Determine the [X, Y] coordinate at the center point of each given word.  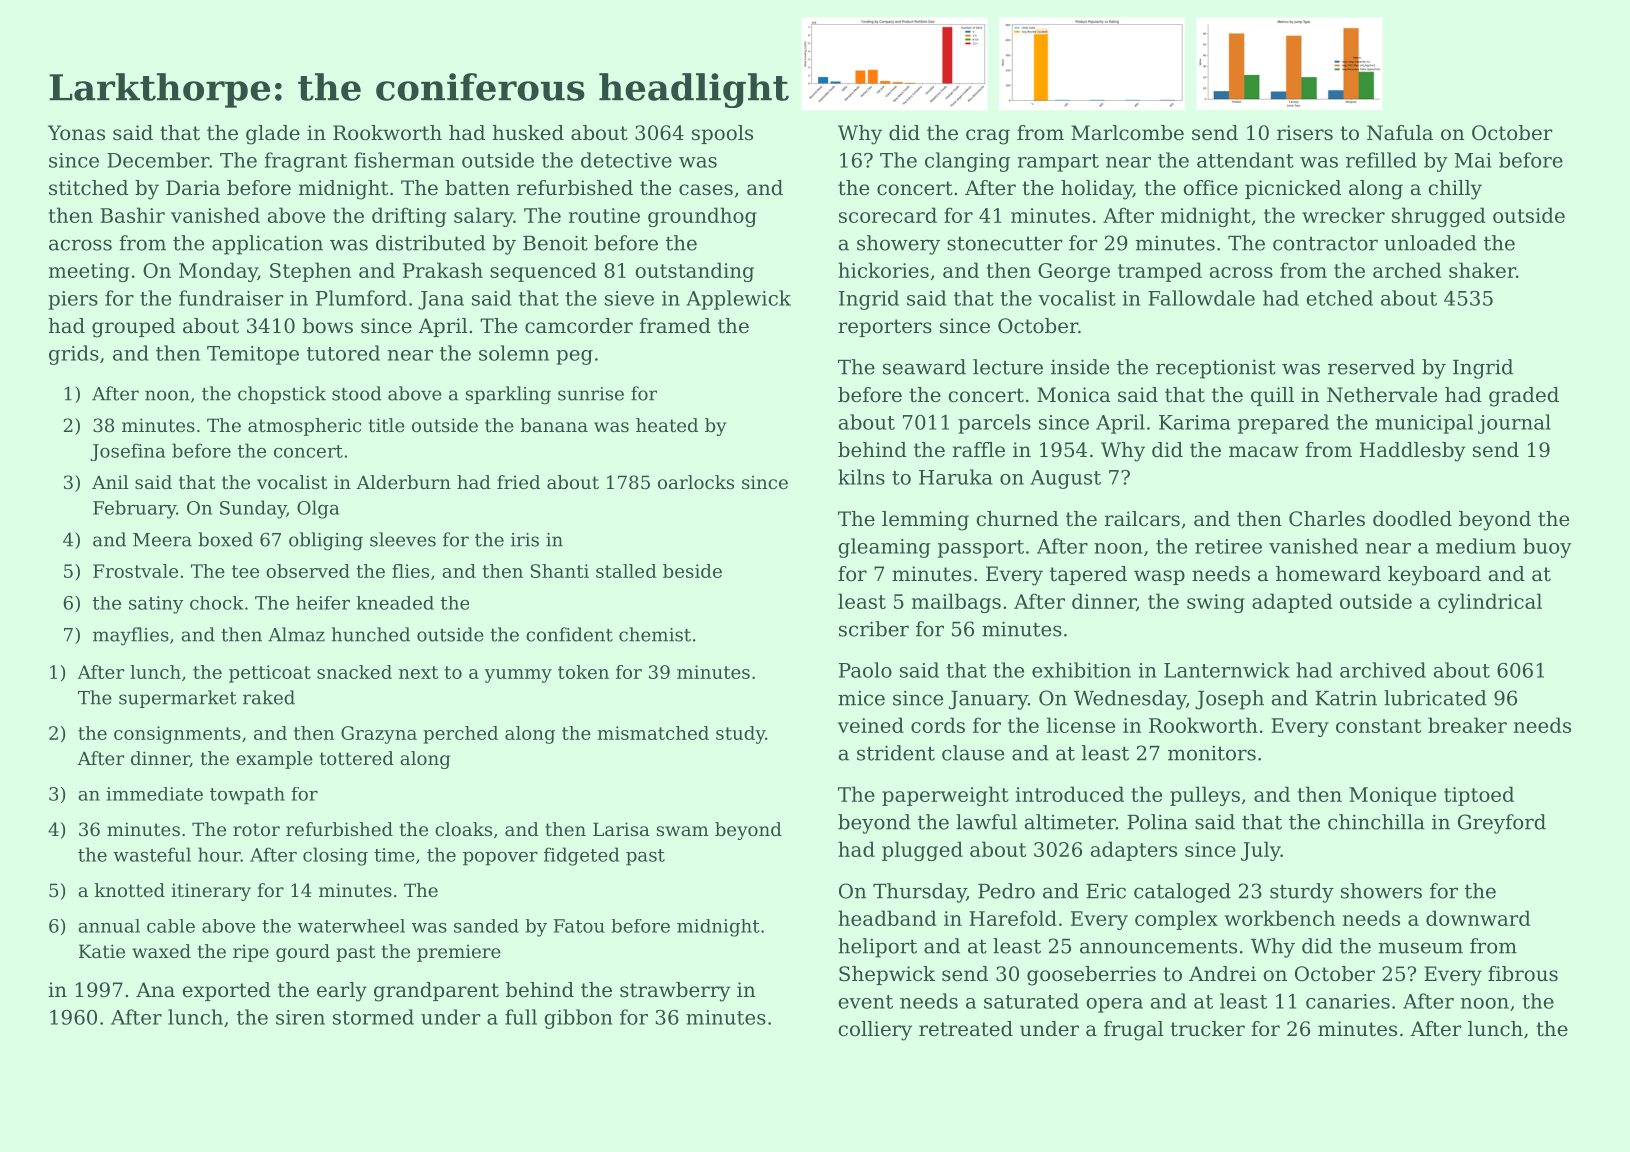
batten [477, 188]
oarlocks [696, 482]
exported [227, 991]
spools [722, 134]
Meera [162, 540]
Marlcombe [1127, 133]
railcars [1142, 519]
